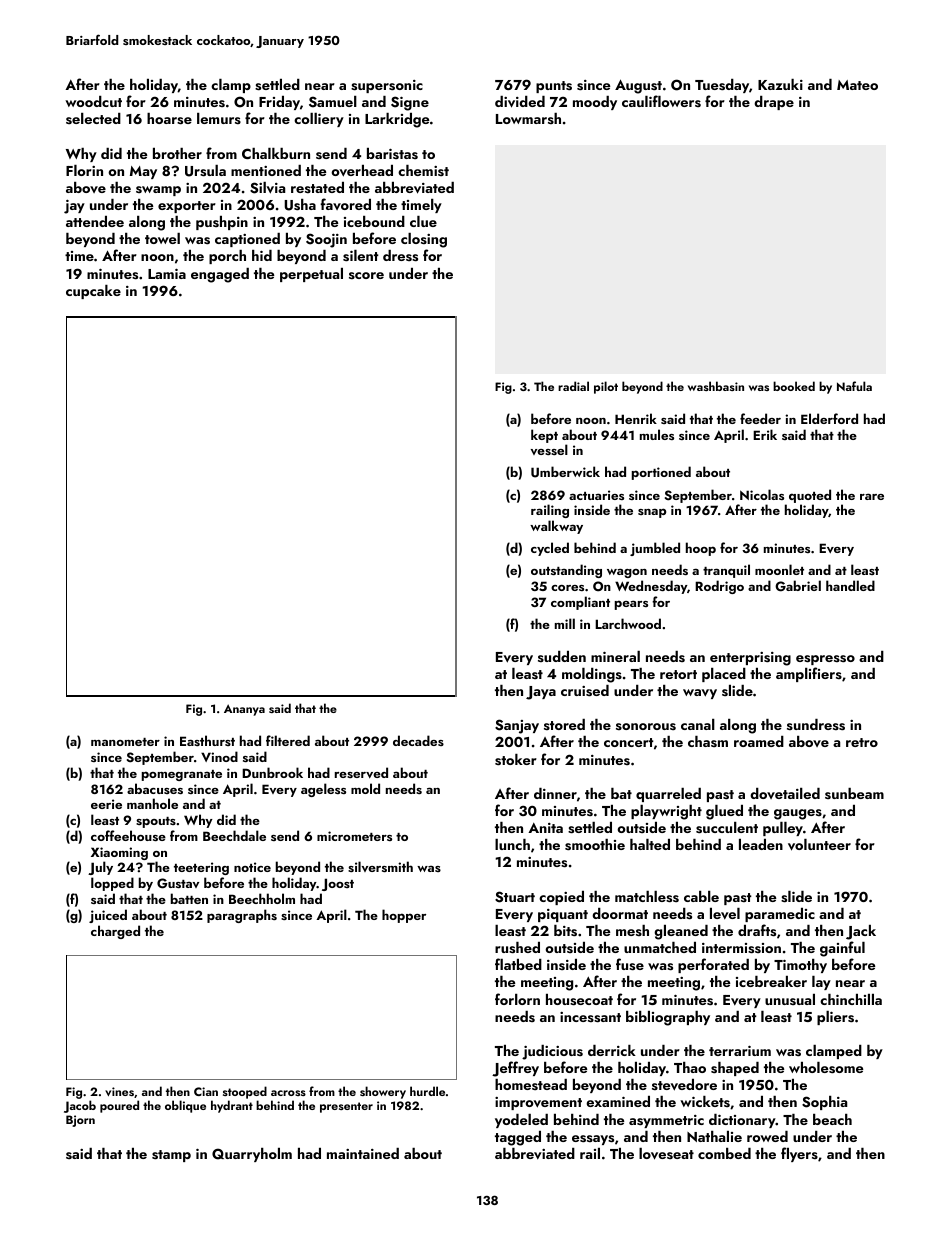 The width and height of the image is (952, 1233). I want to click on brother, so click(177, 153).
